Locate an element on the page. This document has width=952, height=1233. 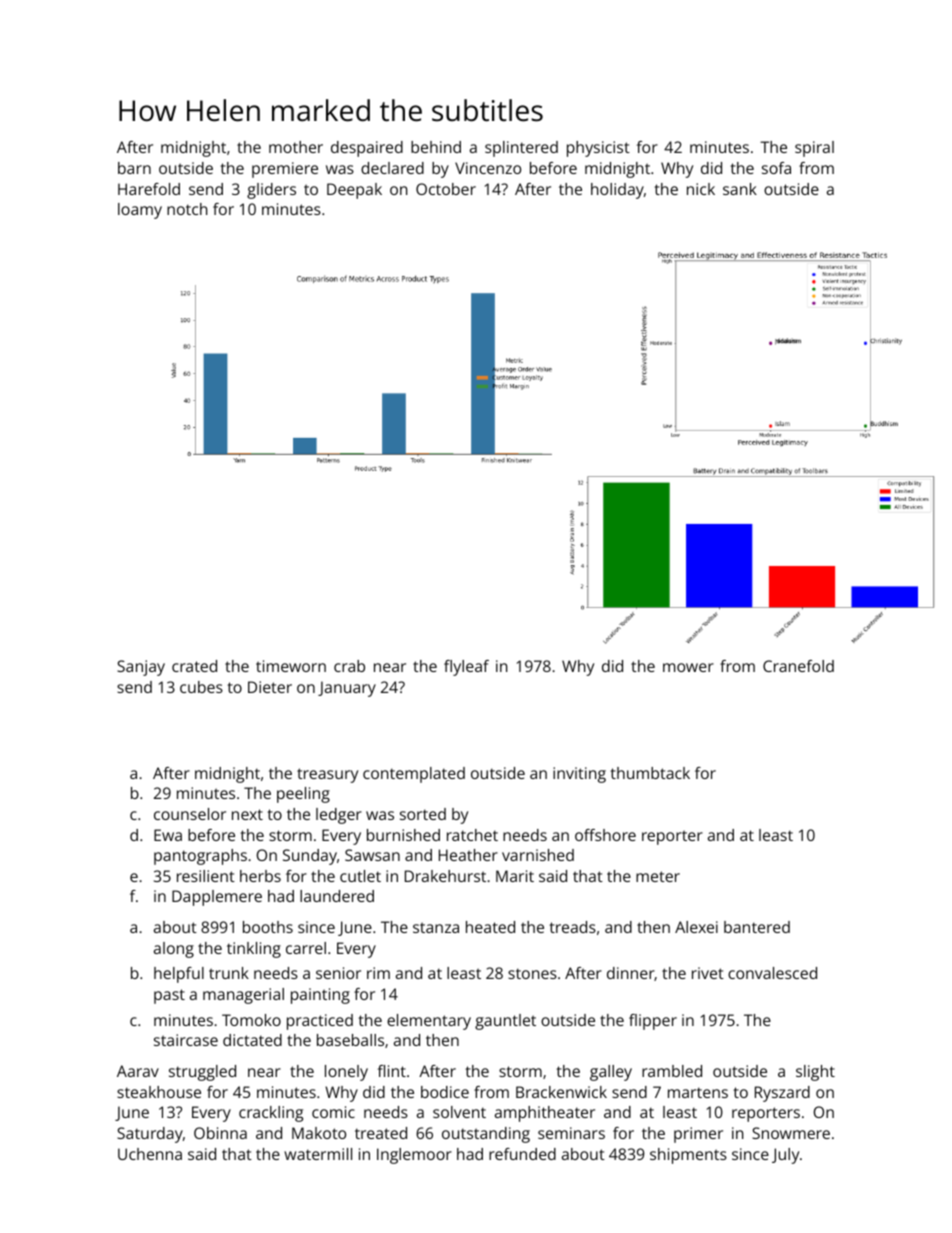
mower is located at coordinates (688, 667).
